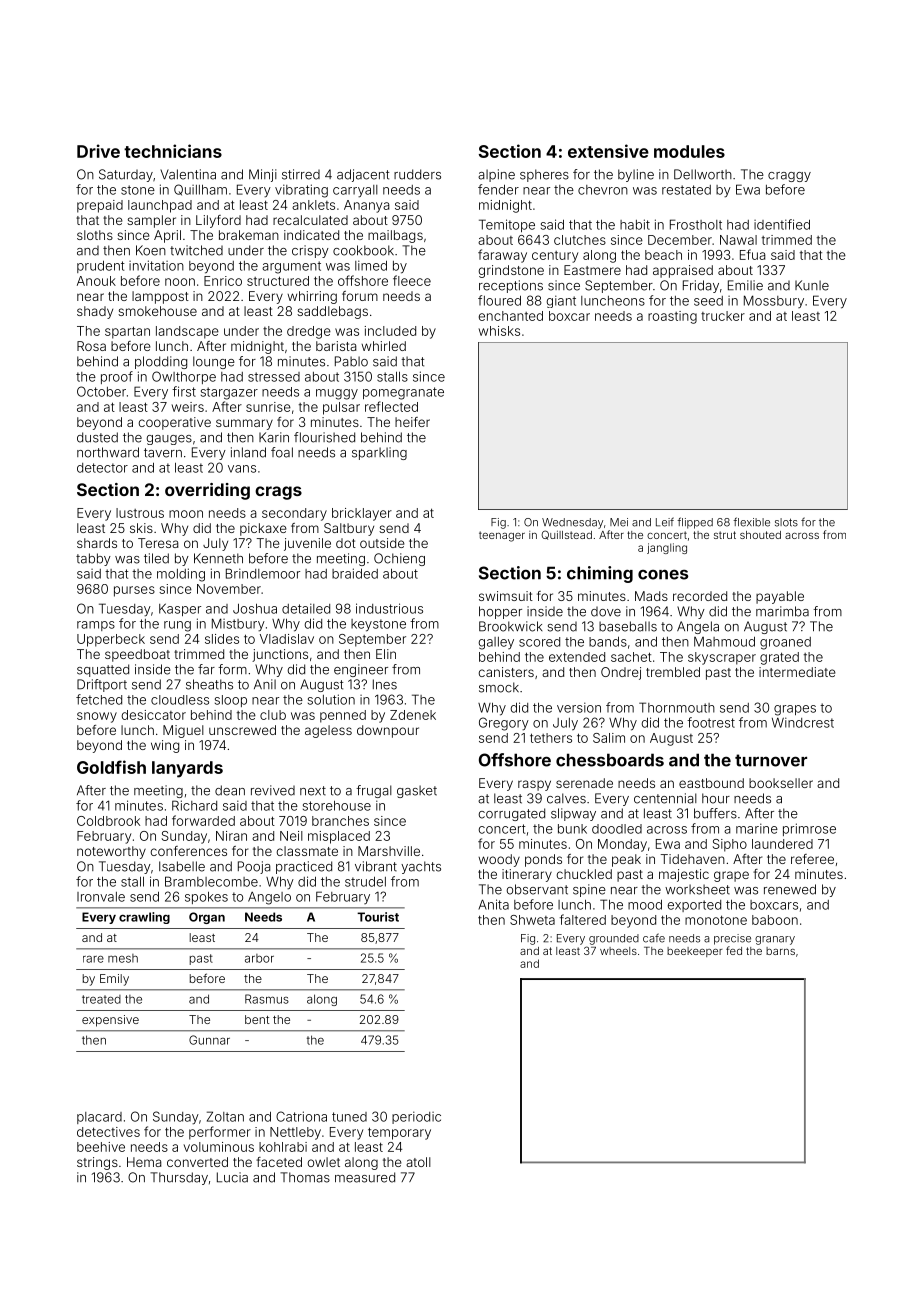  What do you see at coordinates (809, 829) in the screenshot?
I see `primrose` at bounding box center [809, 829].
